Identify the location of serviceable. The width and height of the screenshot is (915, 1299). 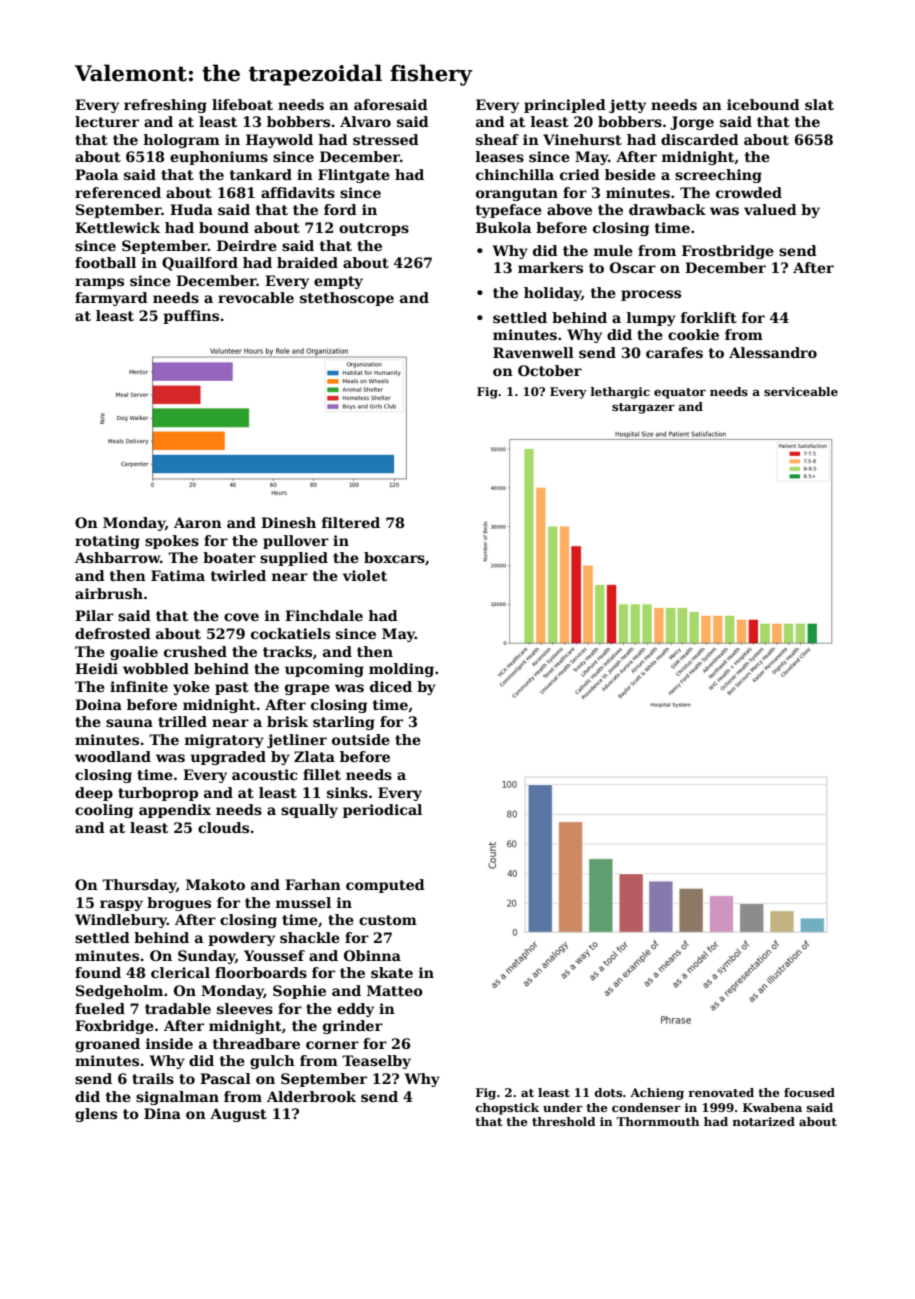
(801, 391).
